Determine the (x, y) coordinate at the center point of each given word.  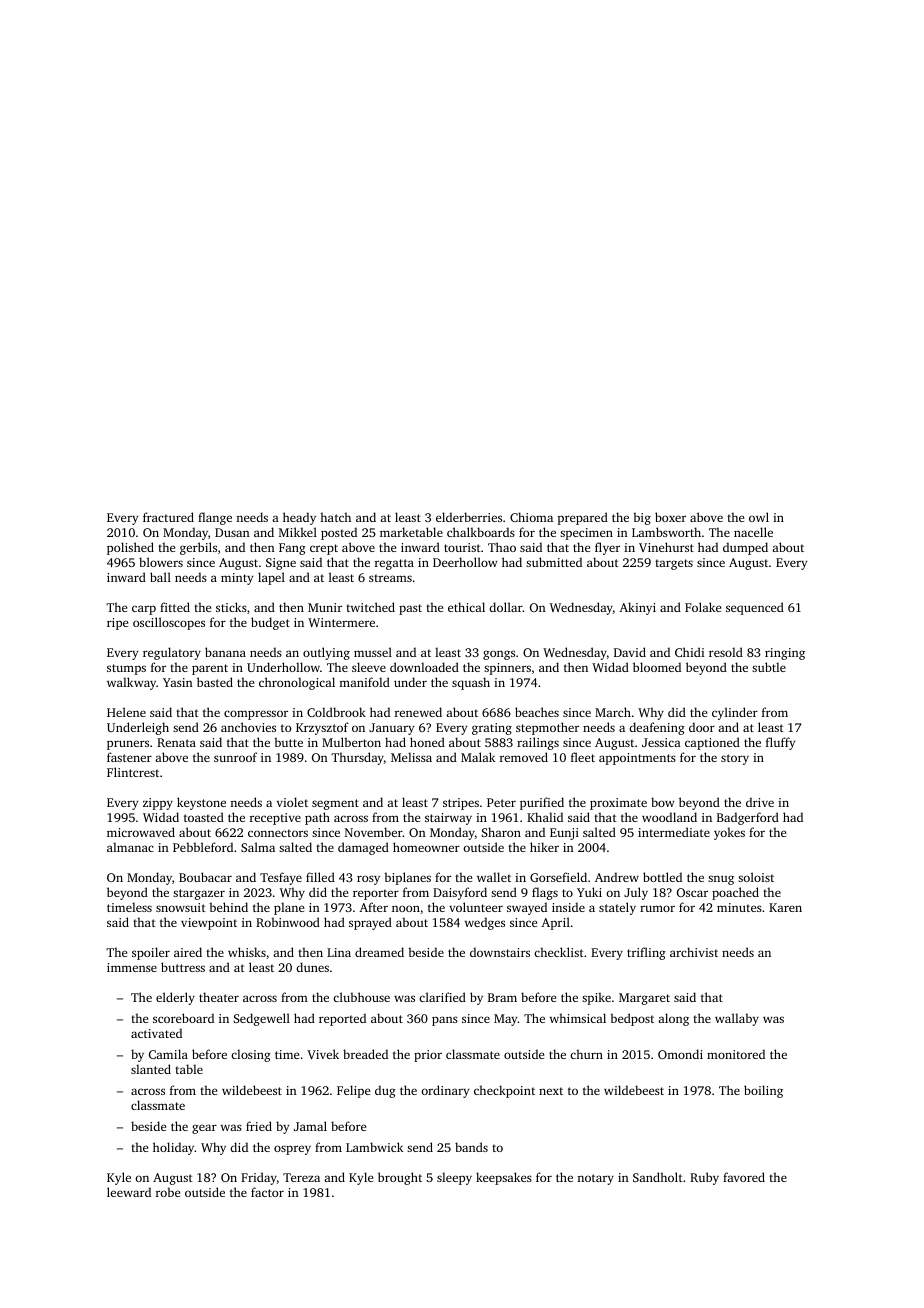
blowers (161, 562)
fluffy (780, 743)
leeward (129, 1192)
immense (132, 967)
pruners (128, 745)
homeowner (426, 847)
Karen (785, 907)
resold (726, 652)
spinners (507, 669)
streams (390, 578)
